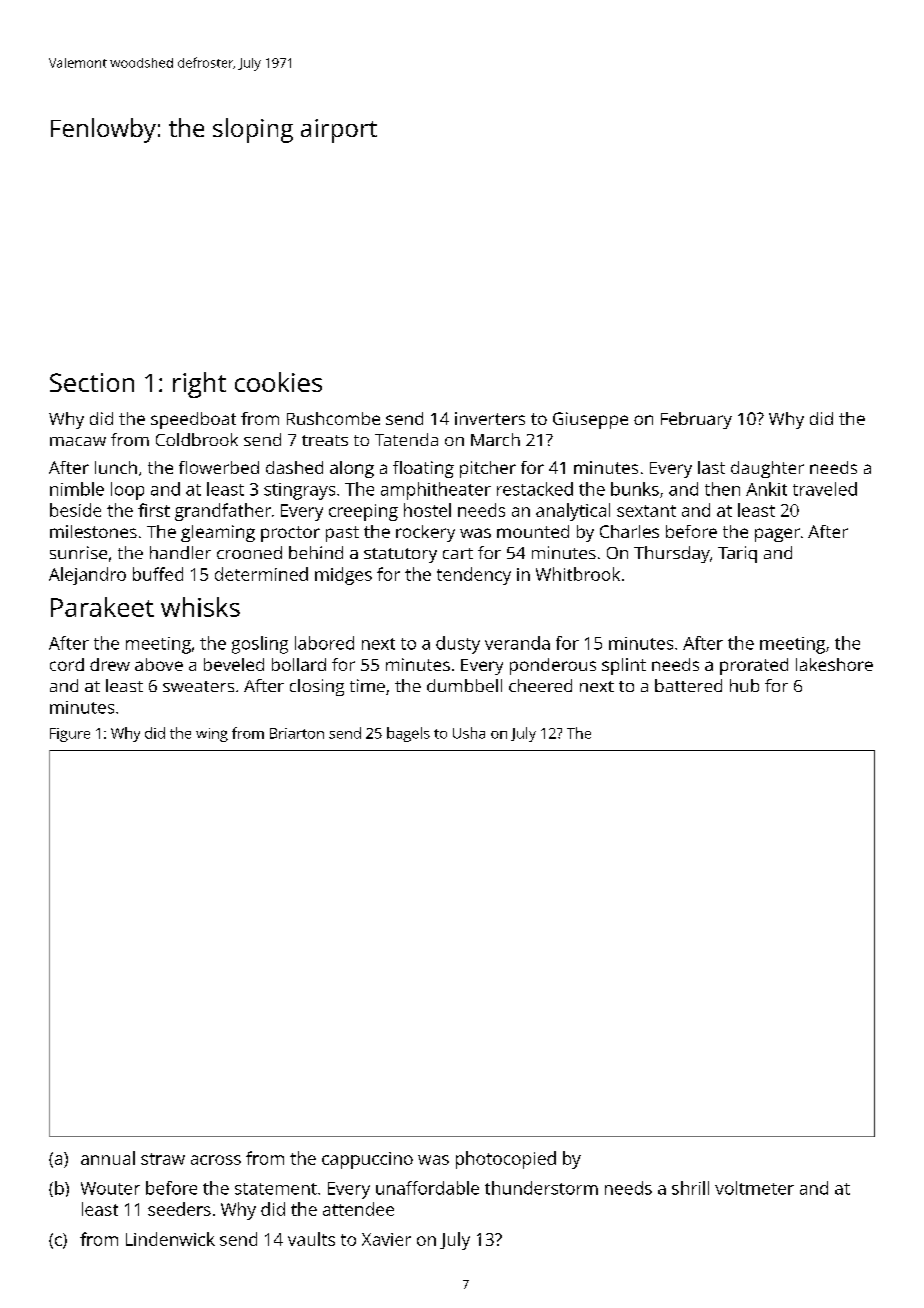  Describe the element at coordinates (690, 1188) in the screenshot. I see `shrill` at that location.
